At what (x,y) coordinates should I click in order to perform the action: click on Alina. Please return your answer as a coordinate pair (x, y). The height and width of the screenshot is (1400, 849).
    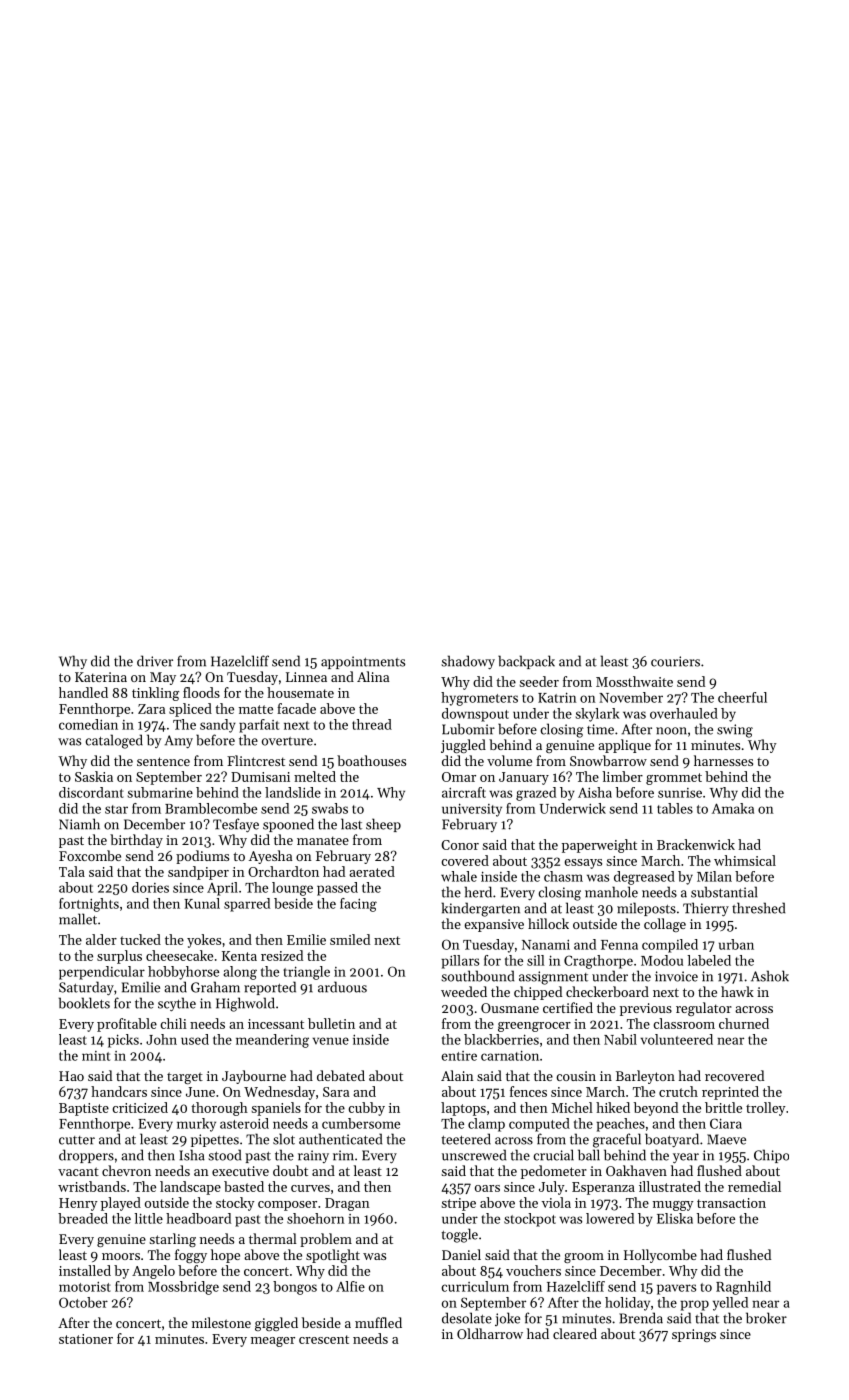
    Looking at the image, I should click on (373, 676).
